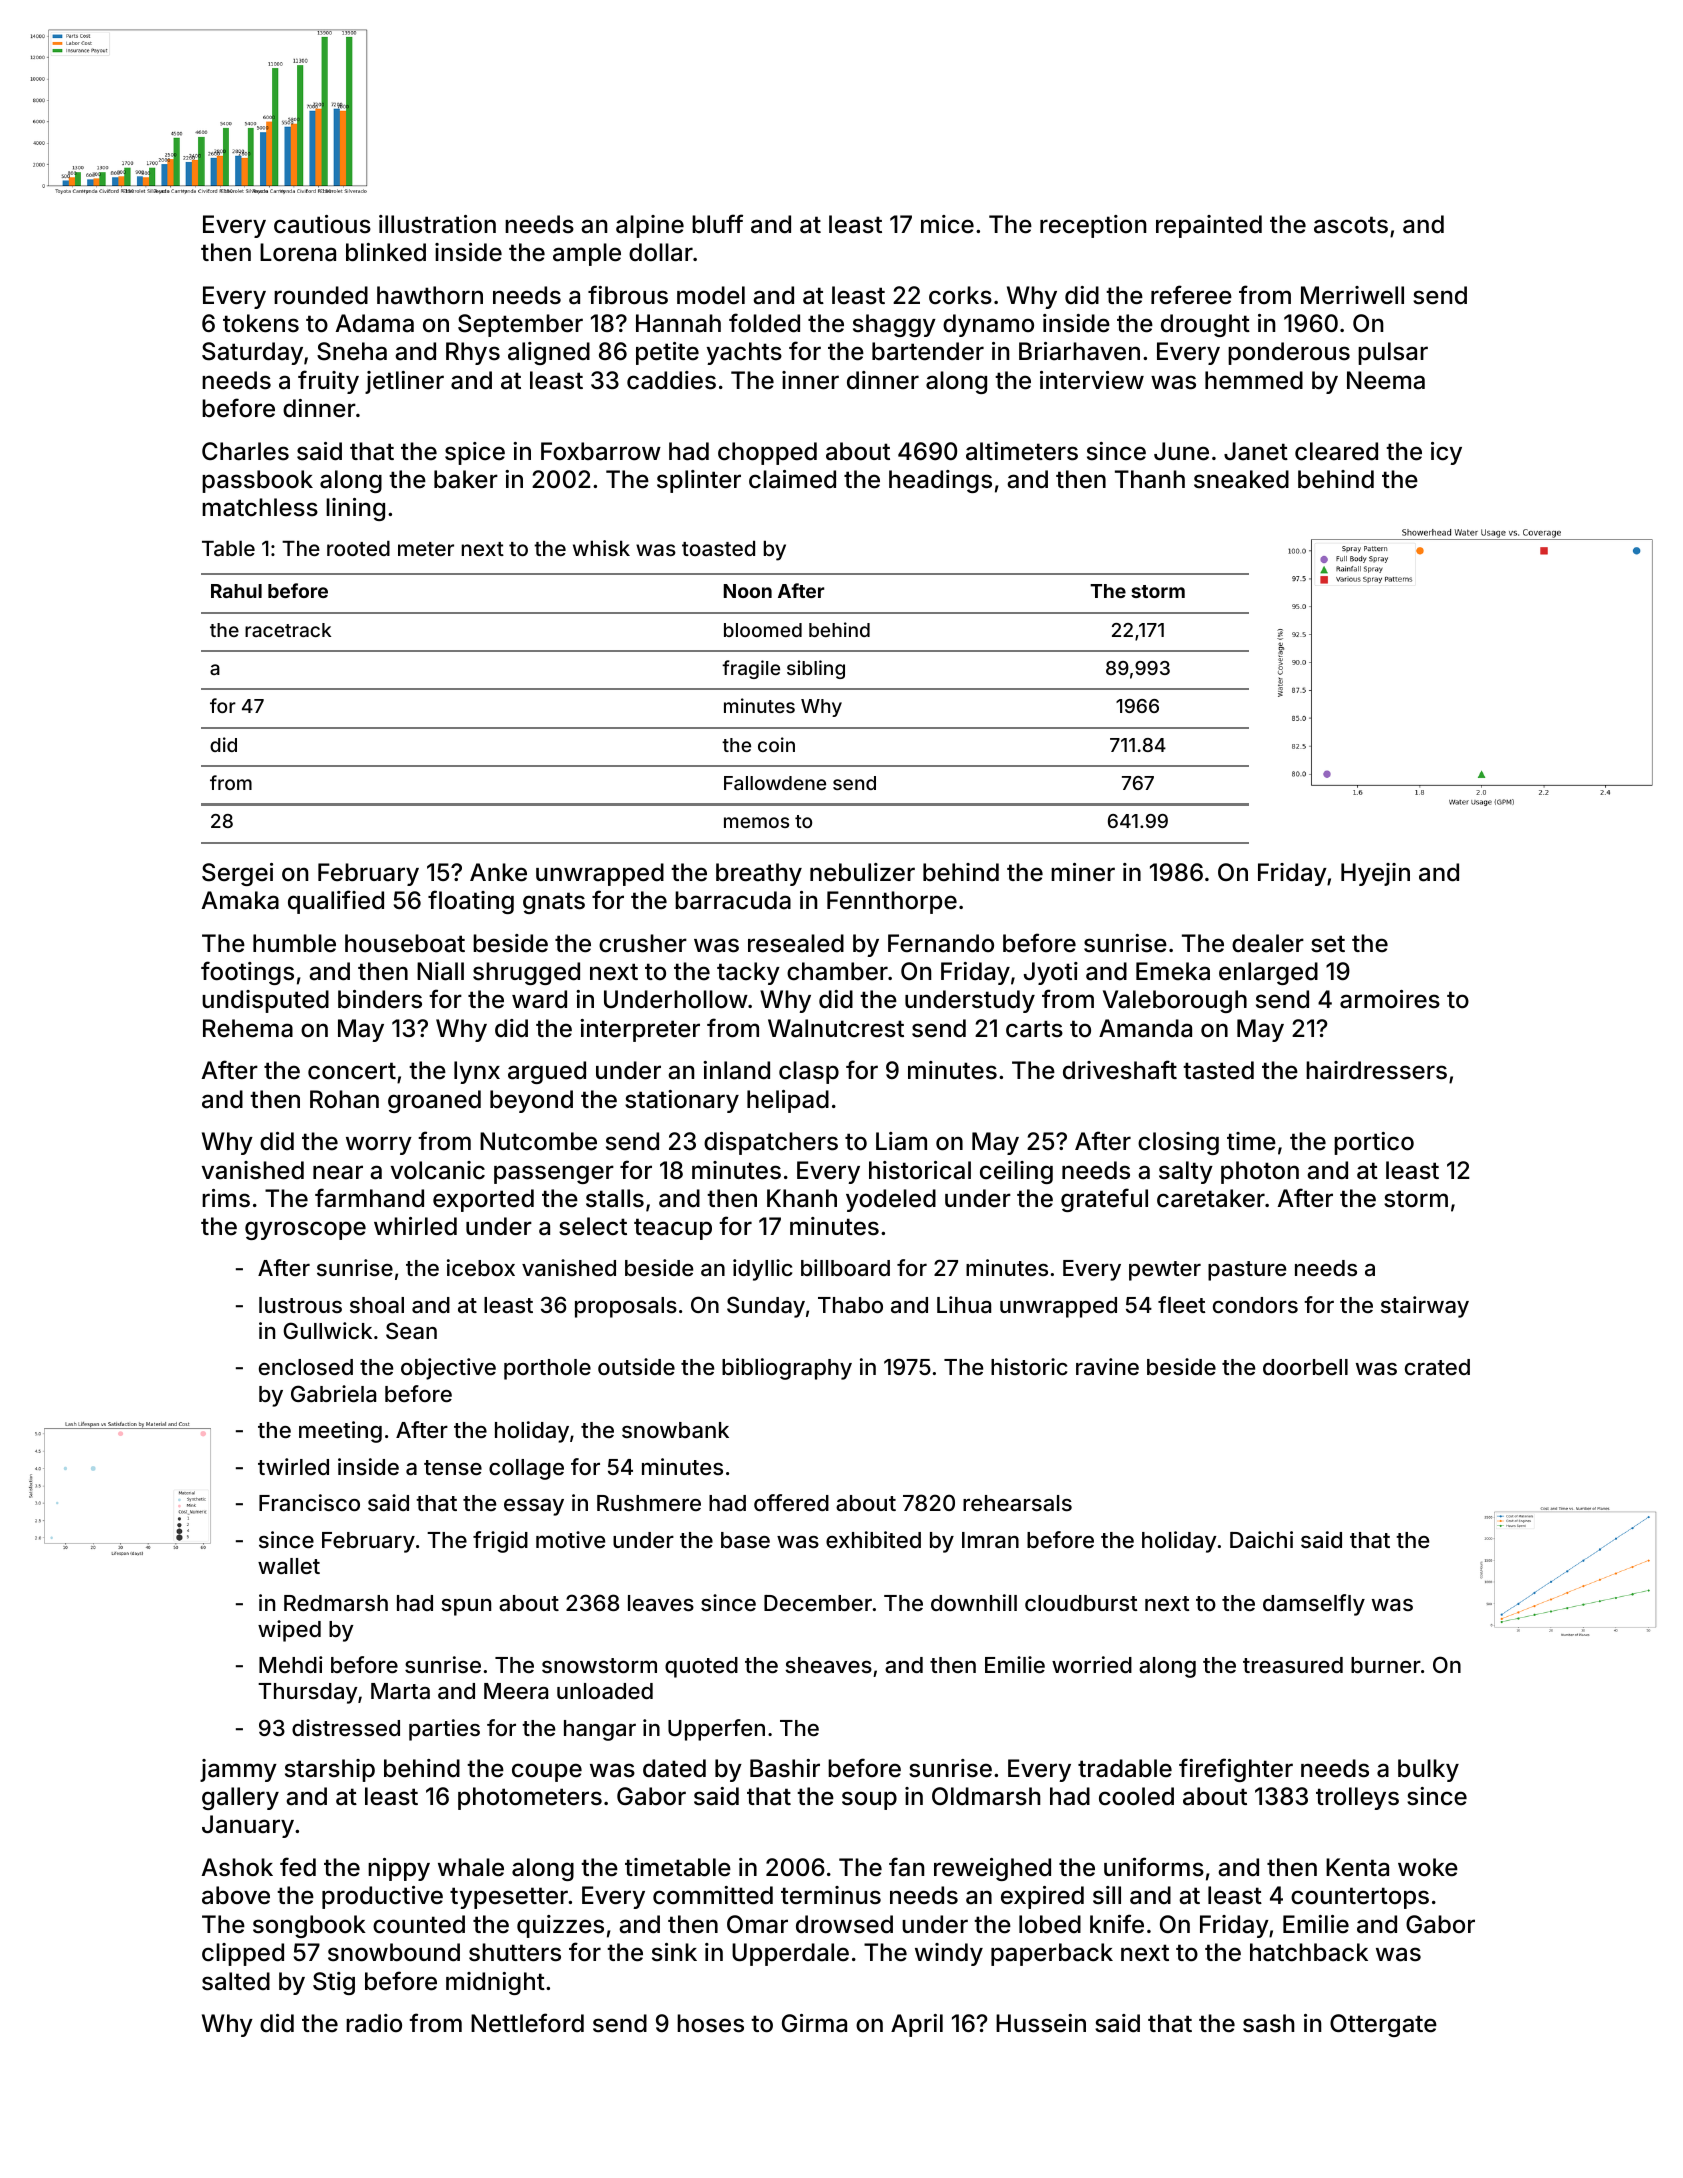  Describe the element at coordinates (437, 224) in the screenshot. I see `illustration` at that location.
